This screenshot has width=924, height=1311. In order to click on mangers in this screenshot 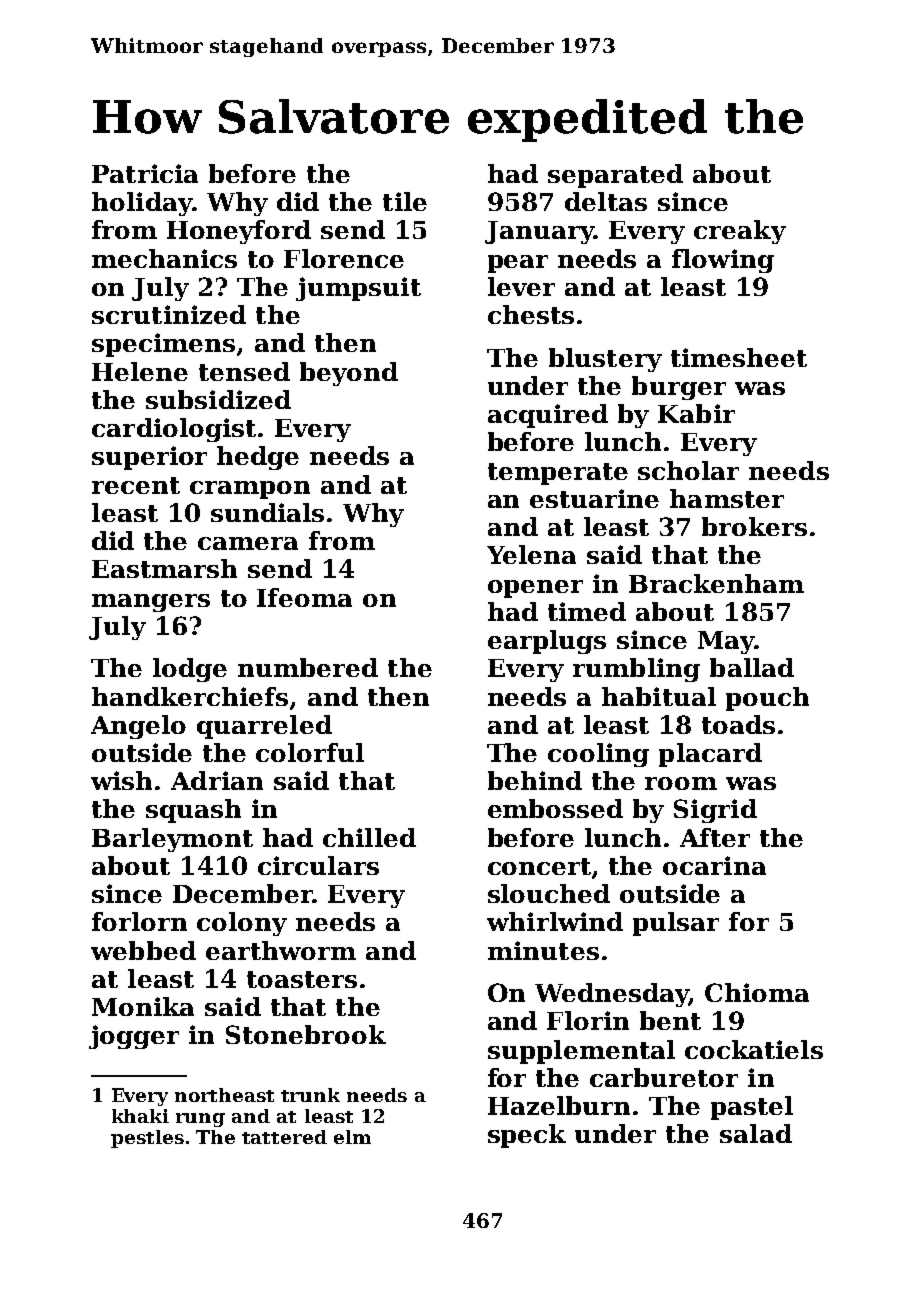, I will do `click(151, 603)`.
